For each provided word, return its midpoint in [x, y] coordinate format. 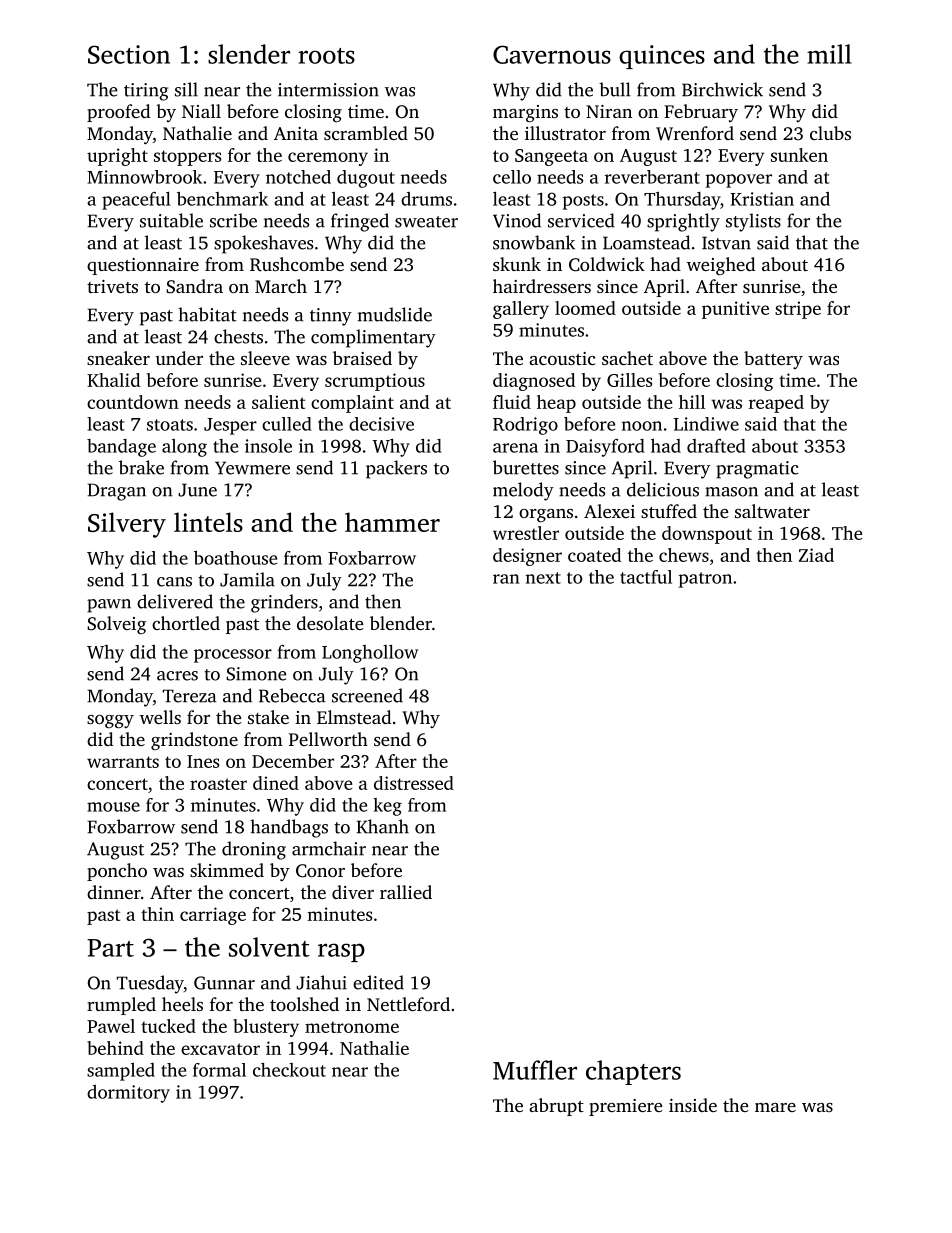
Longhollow [370, 654]
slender [249, 54]
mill [829, 54]
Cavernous [552, 54]
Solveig [116, 625]
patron [705, 580]
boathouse [235, 558]
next [543, 578]
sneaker [118, 358]
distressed [414, 783]
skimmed [227, 870]
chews [684, 555]
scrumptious [375, 382]
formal [219, 1070]
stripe [798, 310]
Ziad [816, 555]
